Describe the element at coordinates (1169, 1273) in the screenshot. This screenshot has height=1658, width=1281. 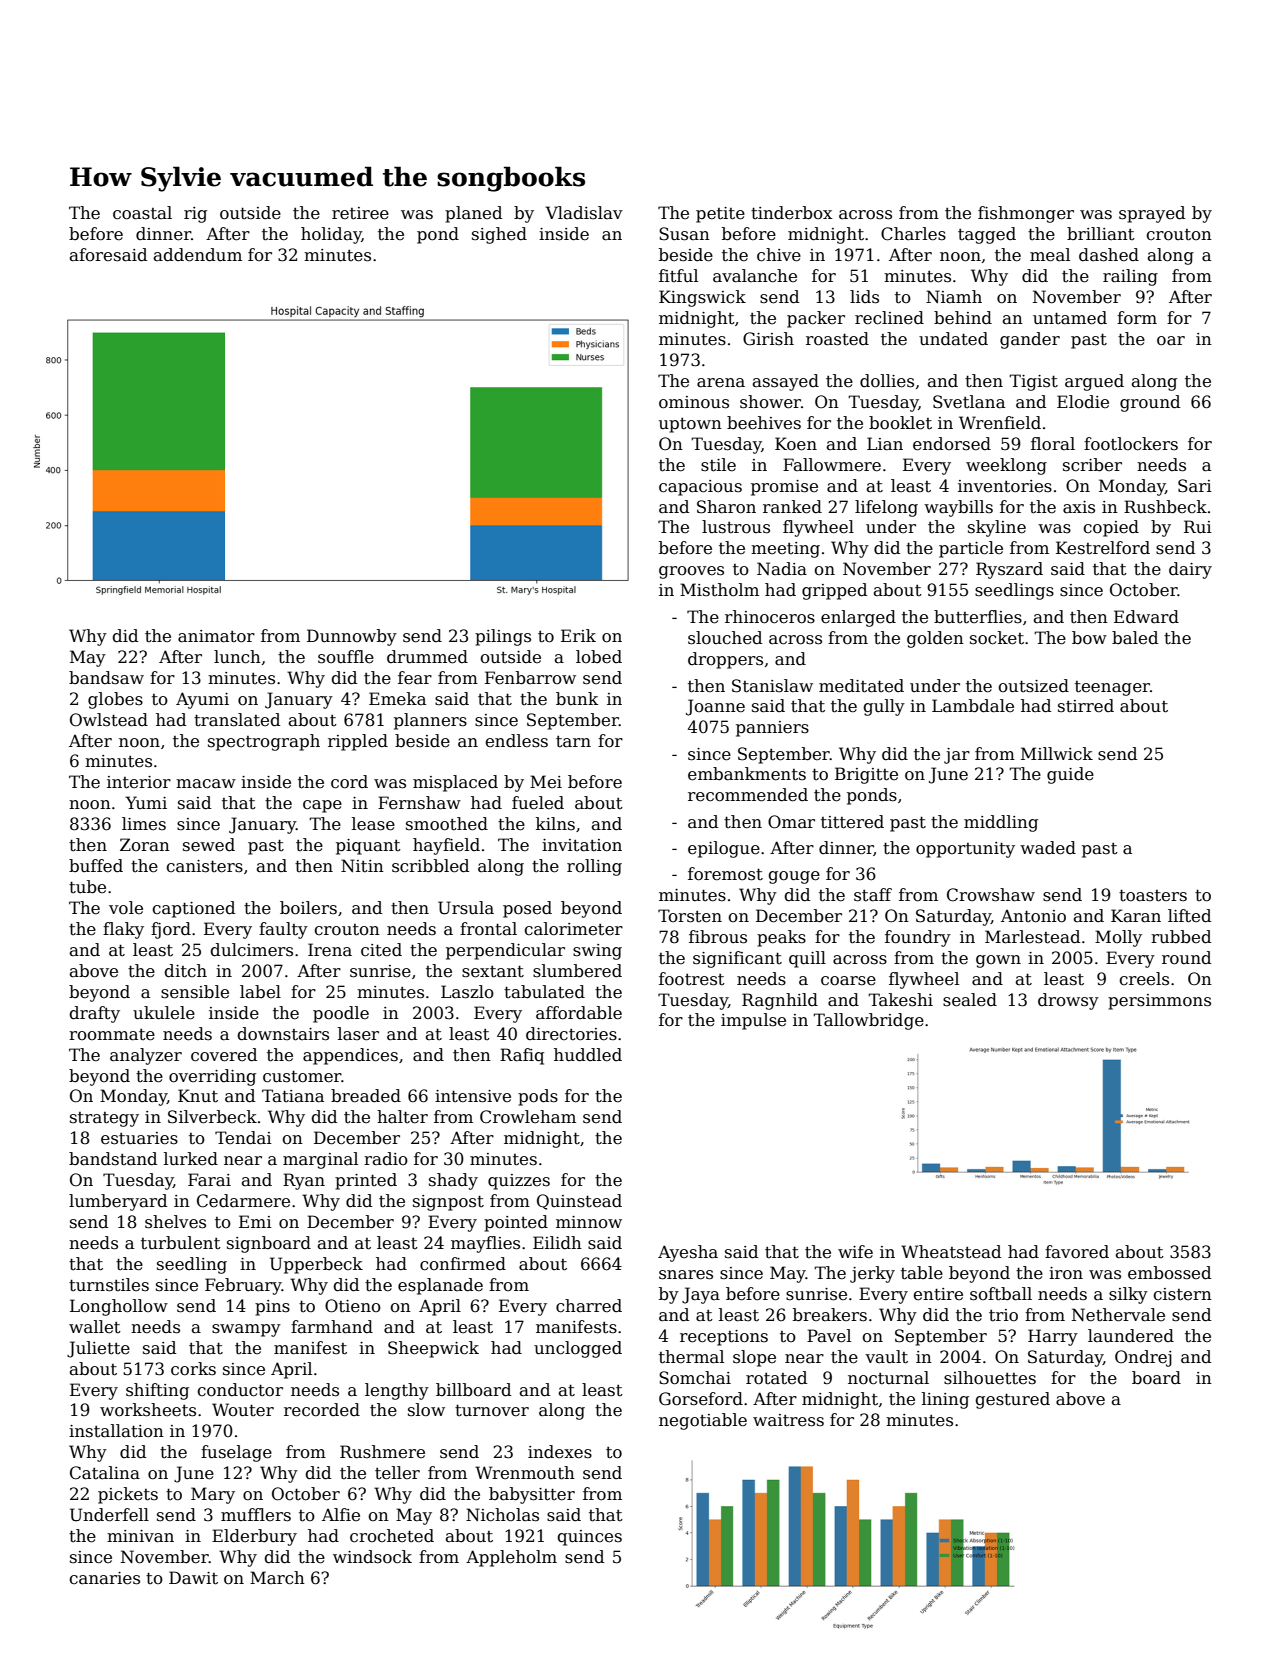
I see `embossed` at that location.
